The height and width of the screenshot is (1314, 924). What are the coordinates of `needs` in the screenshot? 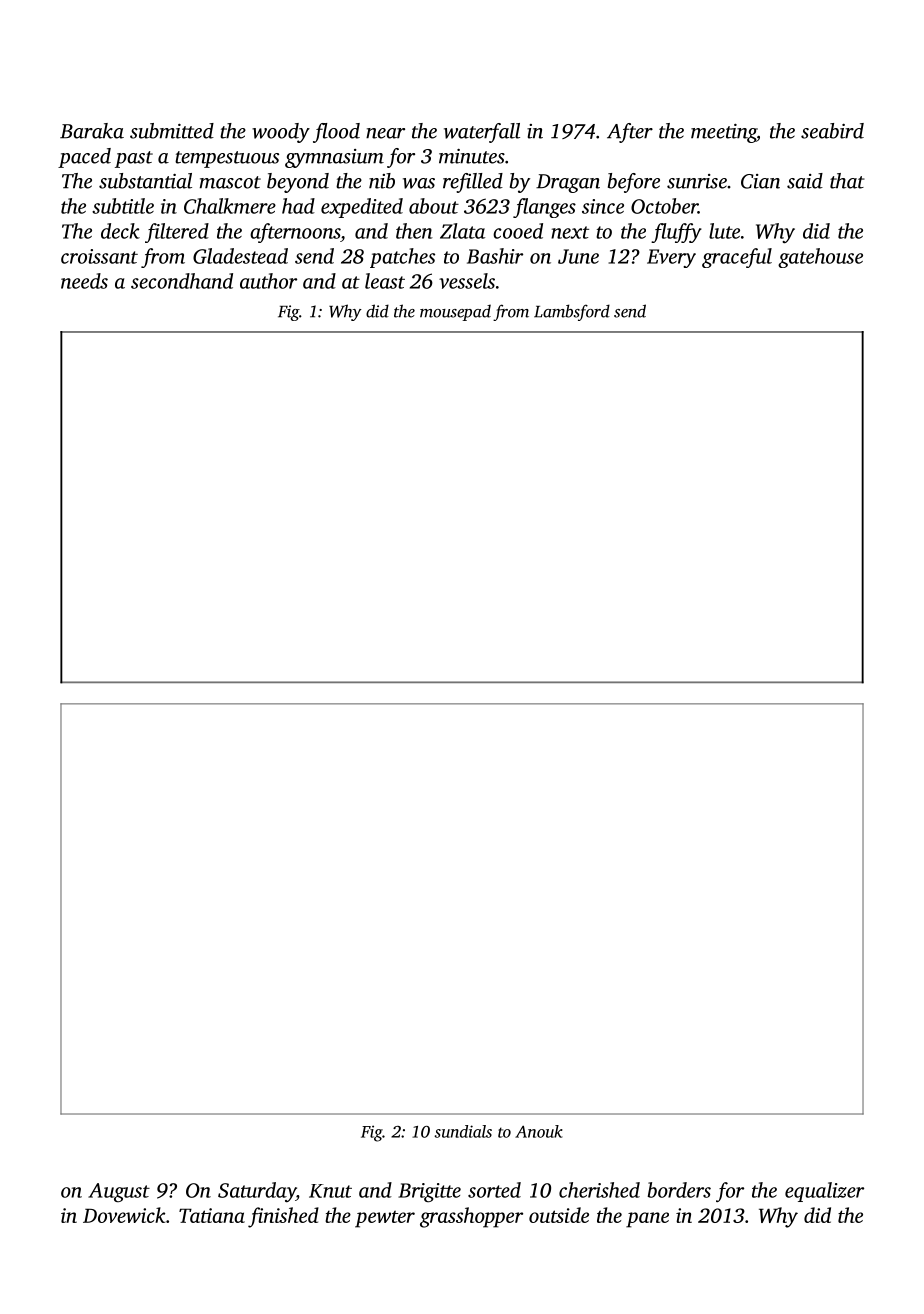 It's located at (84, 281).
